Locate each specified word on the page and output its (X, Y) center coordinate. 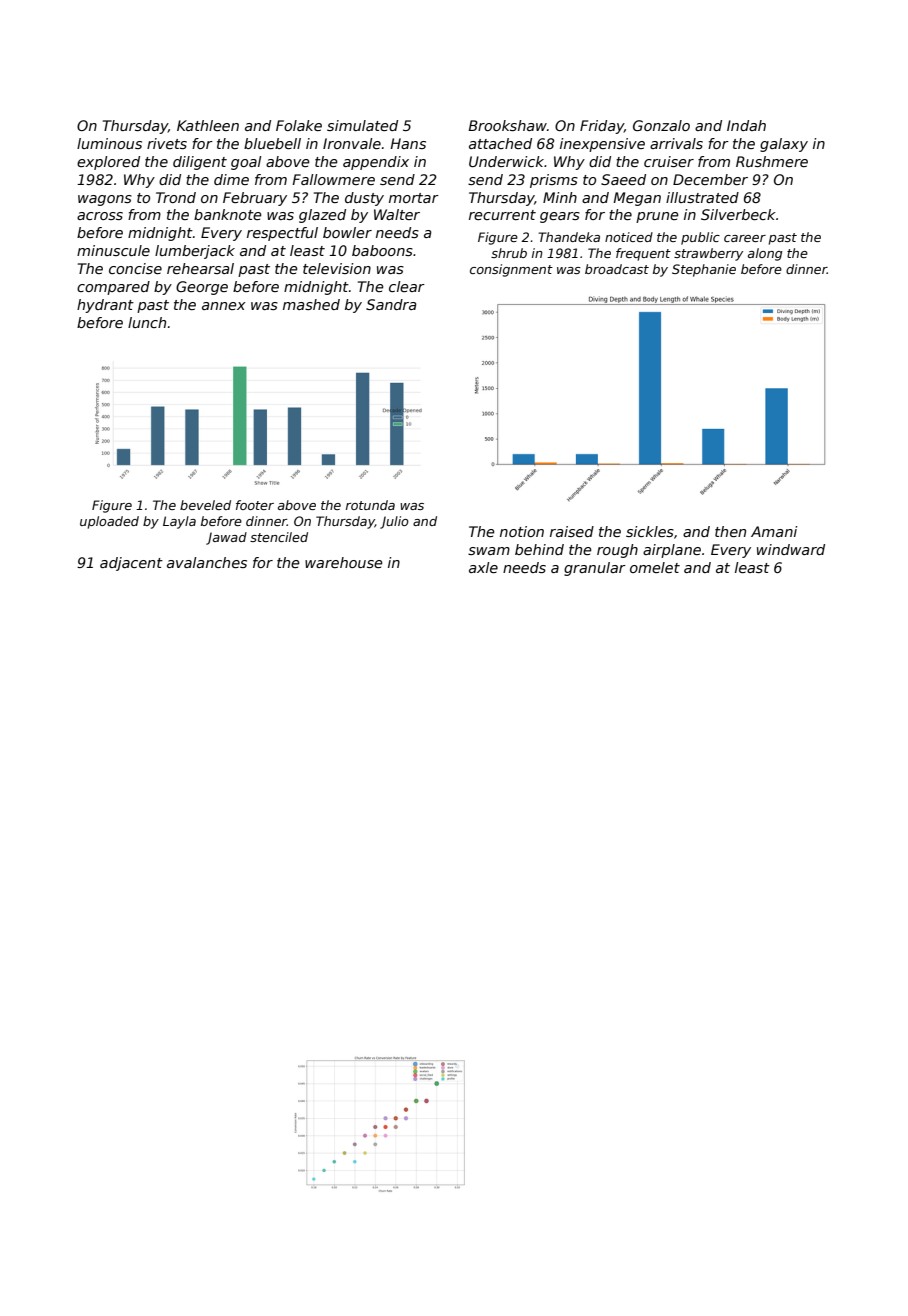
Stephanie (704, 270)
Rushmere (772, 161)
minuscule (113, 250)
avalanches (207, 562)
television (337, 268)
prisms (554, 181)
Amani (774, 531)
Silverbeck (738, 214)
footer (255, 505)
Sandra (391, 304)
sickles (650, 531)
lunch (147, 322)
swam (489, 551)
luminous (109, 143)
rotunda (370, 505)
